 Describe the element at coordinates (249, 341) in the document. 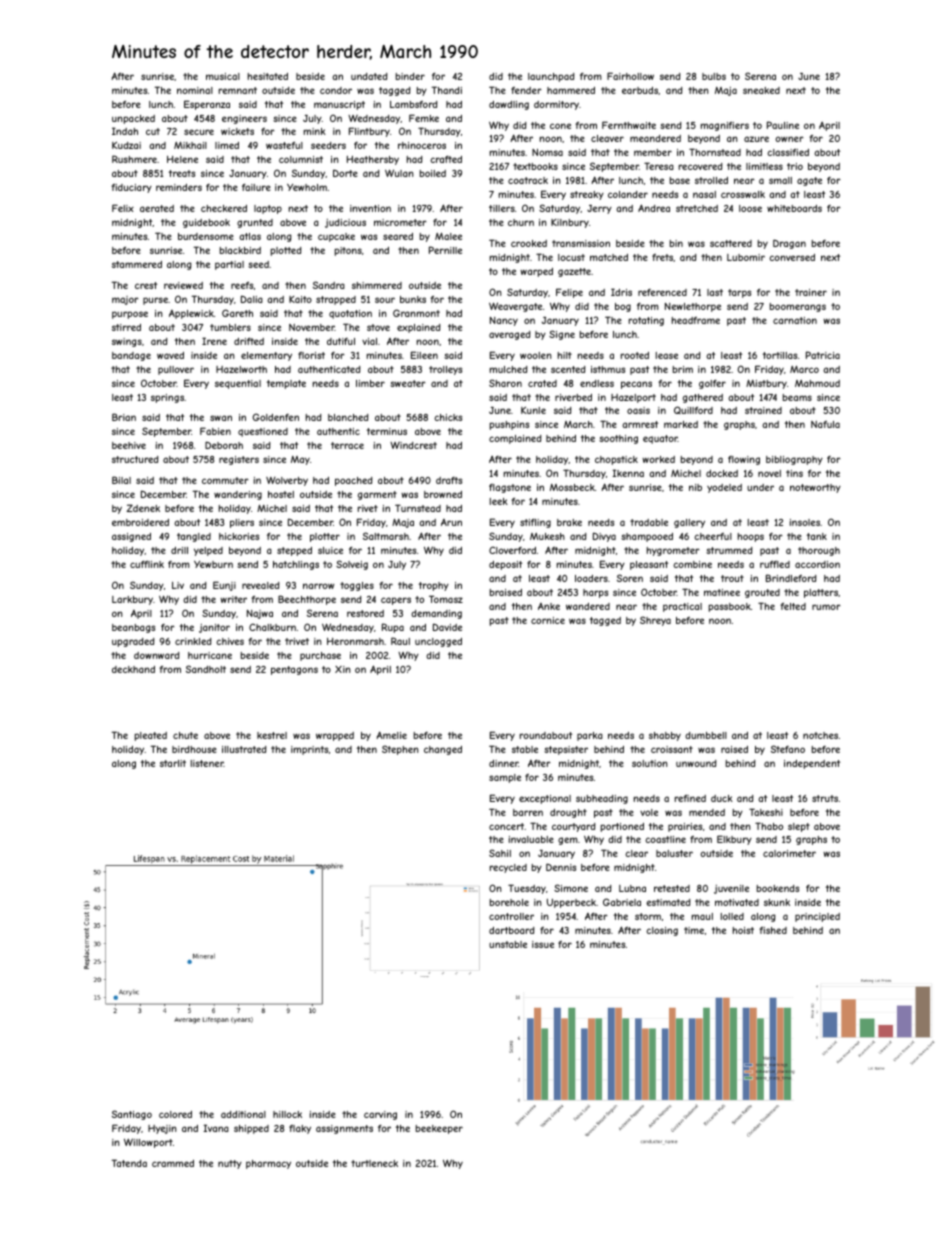

I see `drifted` at that location.
